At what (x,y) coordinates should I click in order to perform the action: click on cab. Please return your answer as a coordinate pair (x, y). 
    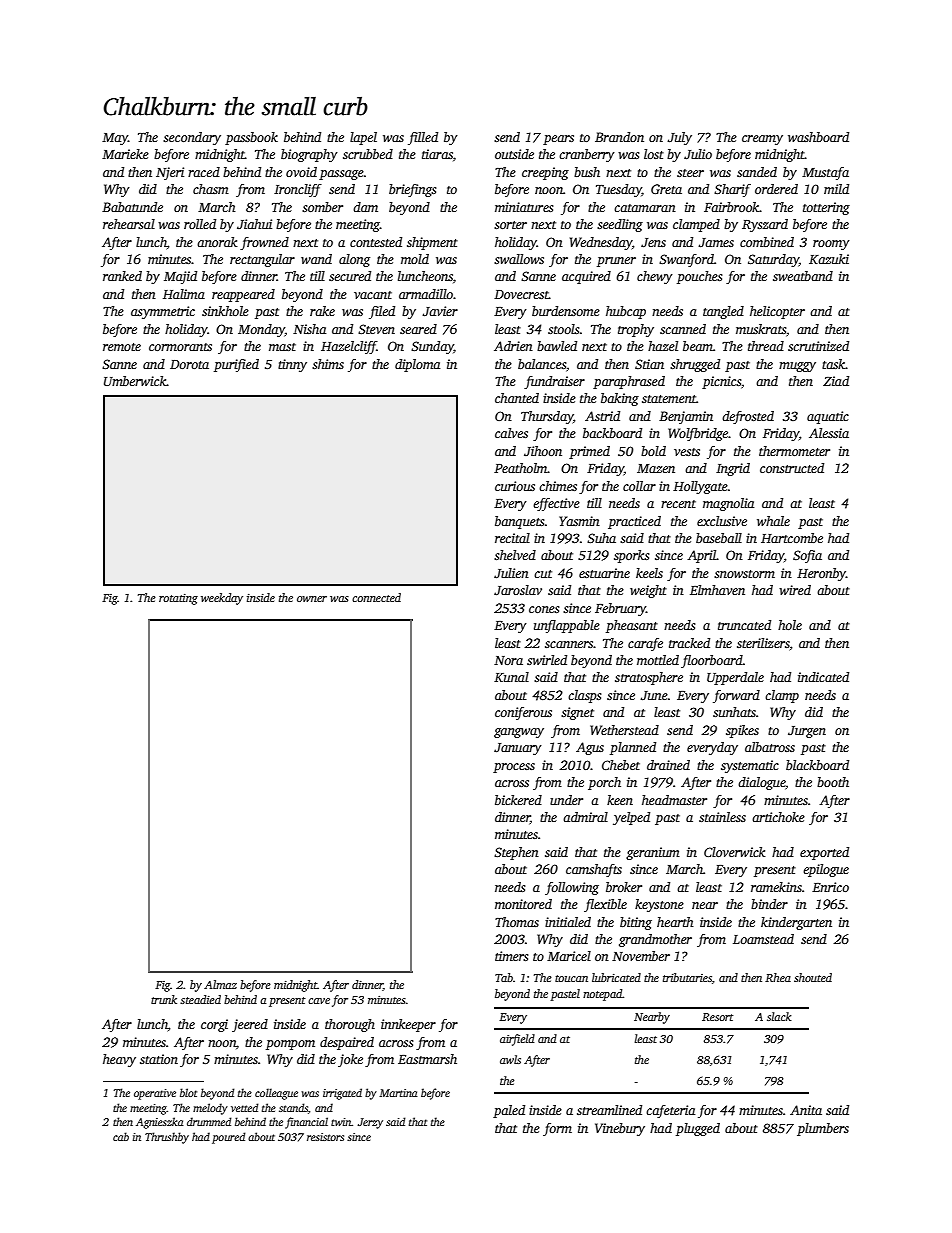
    Looking at the image, I should click on (121, 1136).
